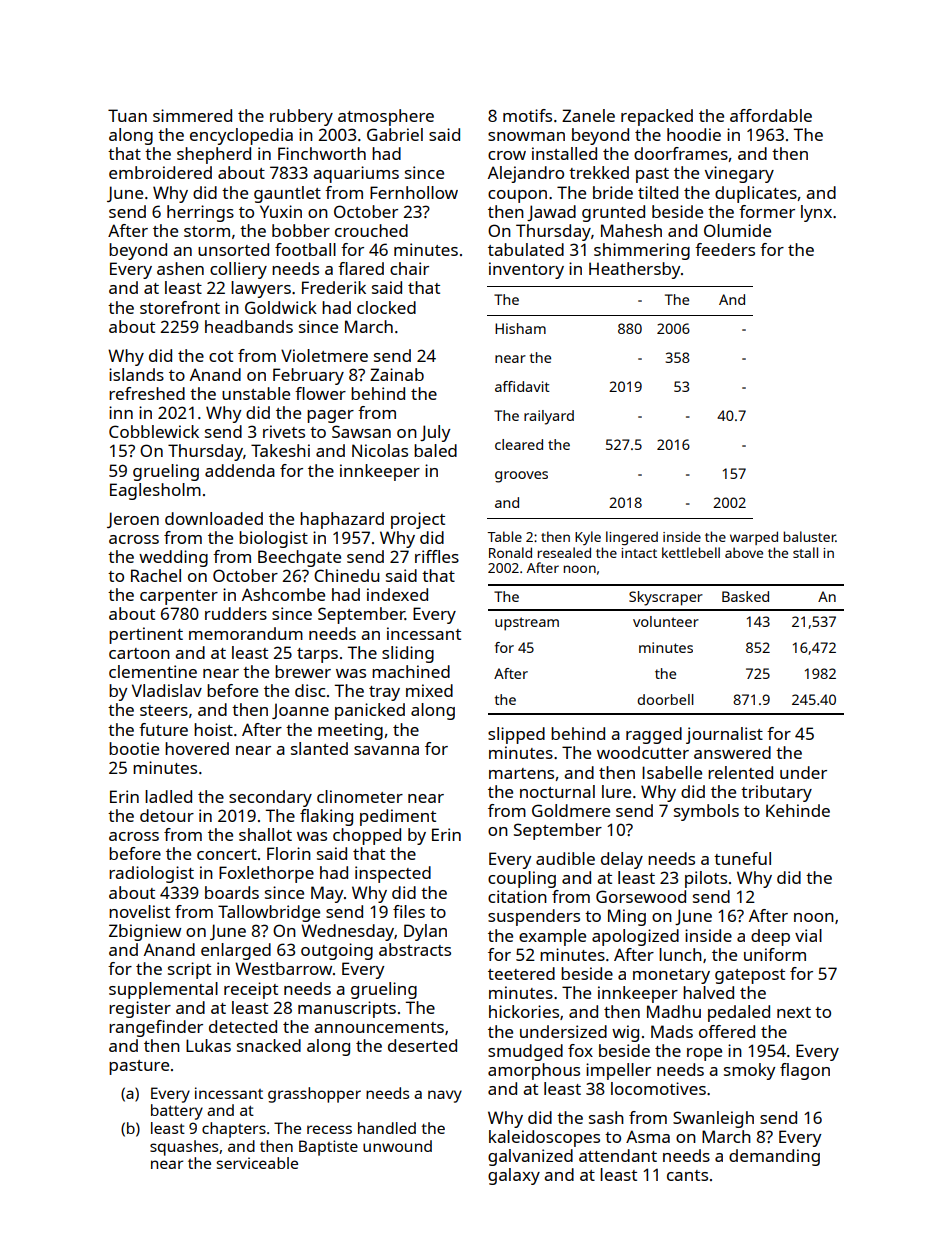 The image size is (952, 1233). I want to click on doorbell, so click(665, 699).
